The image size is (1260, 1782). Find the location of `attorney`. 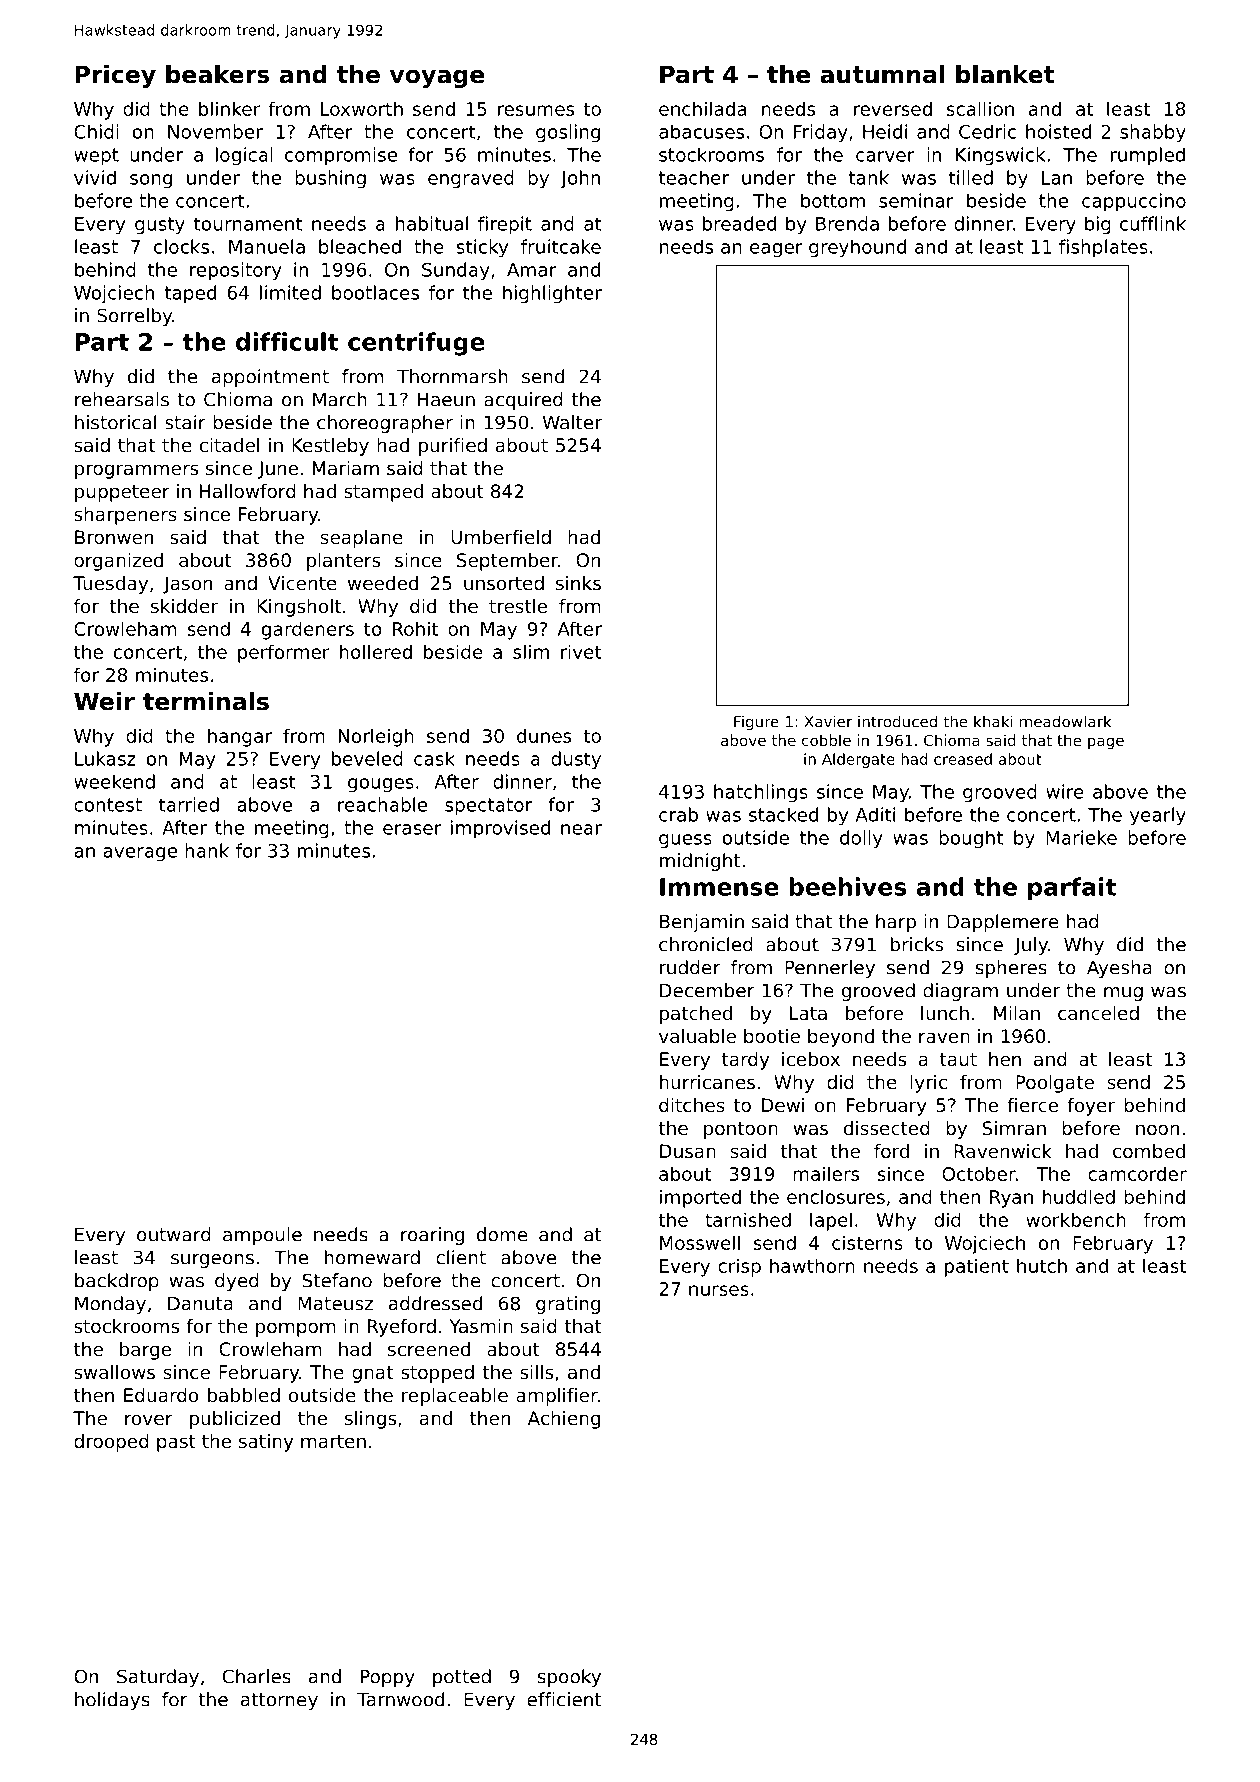

attorney is located at coordinates (279, 1701).
